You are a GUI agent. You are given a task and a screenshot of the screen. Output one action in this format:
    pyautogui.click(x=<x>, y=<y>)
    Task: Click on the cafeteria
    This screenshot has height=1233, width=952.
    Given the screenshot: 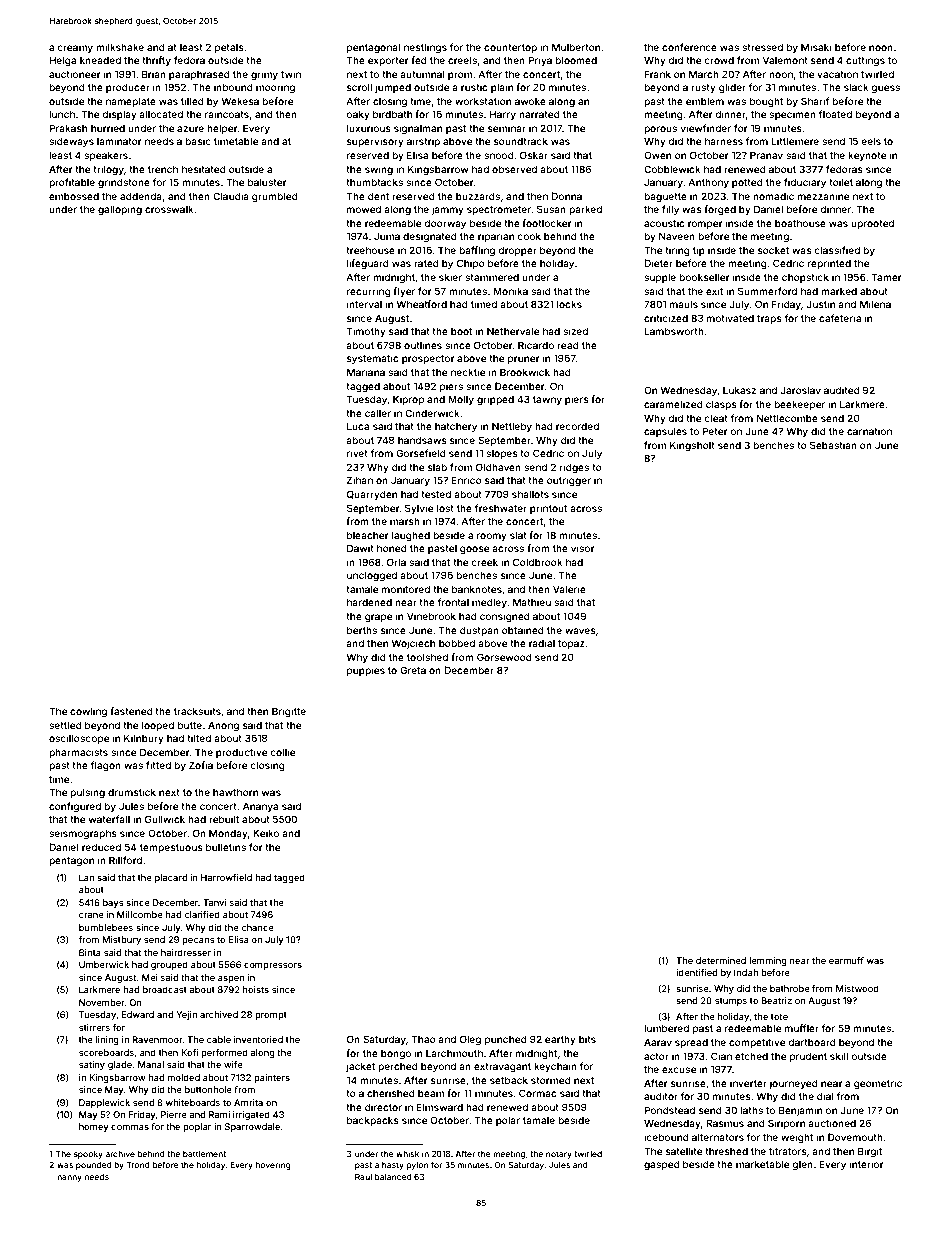 What is the action you would take?
    pyautogui.click(x=840, y=318)
